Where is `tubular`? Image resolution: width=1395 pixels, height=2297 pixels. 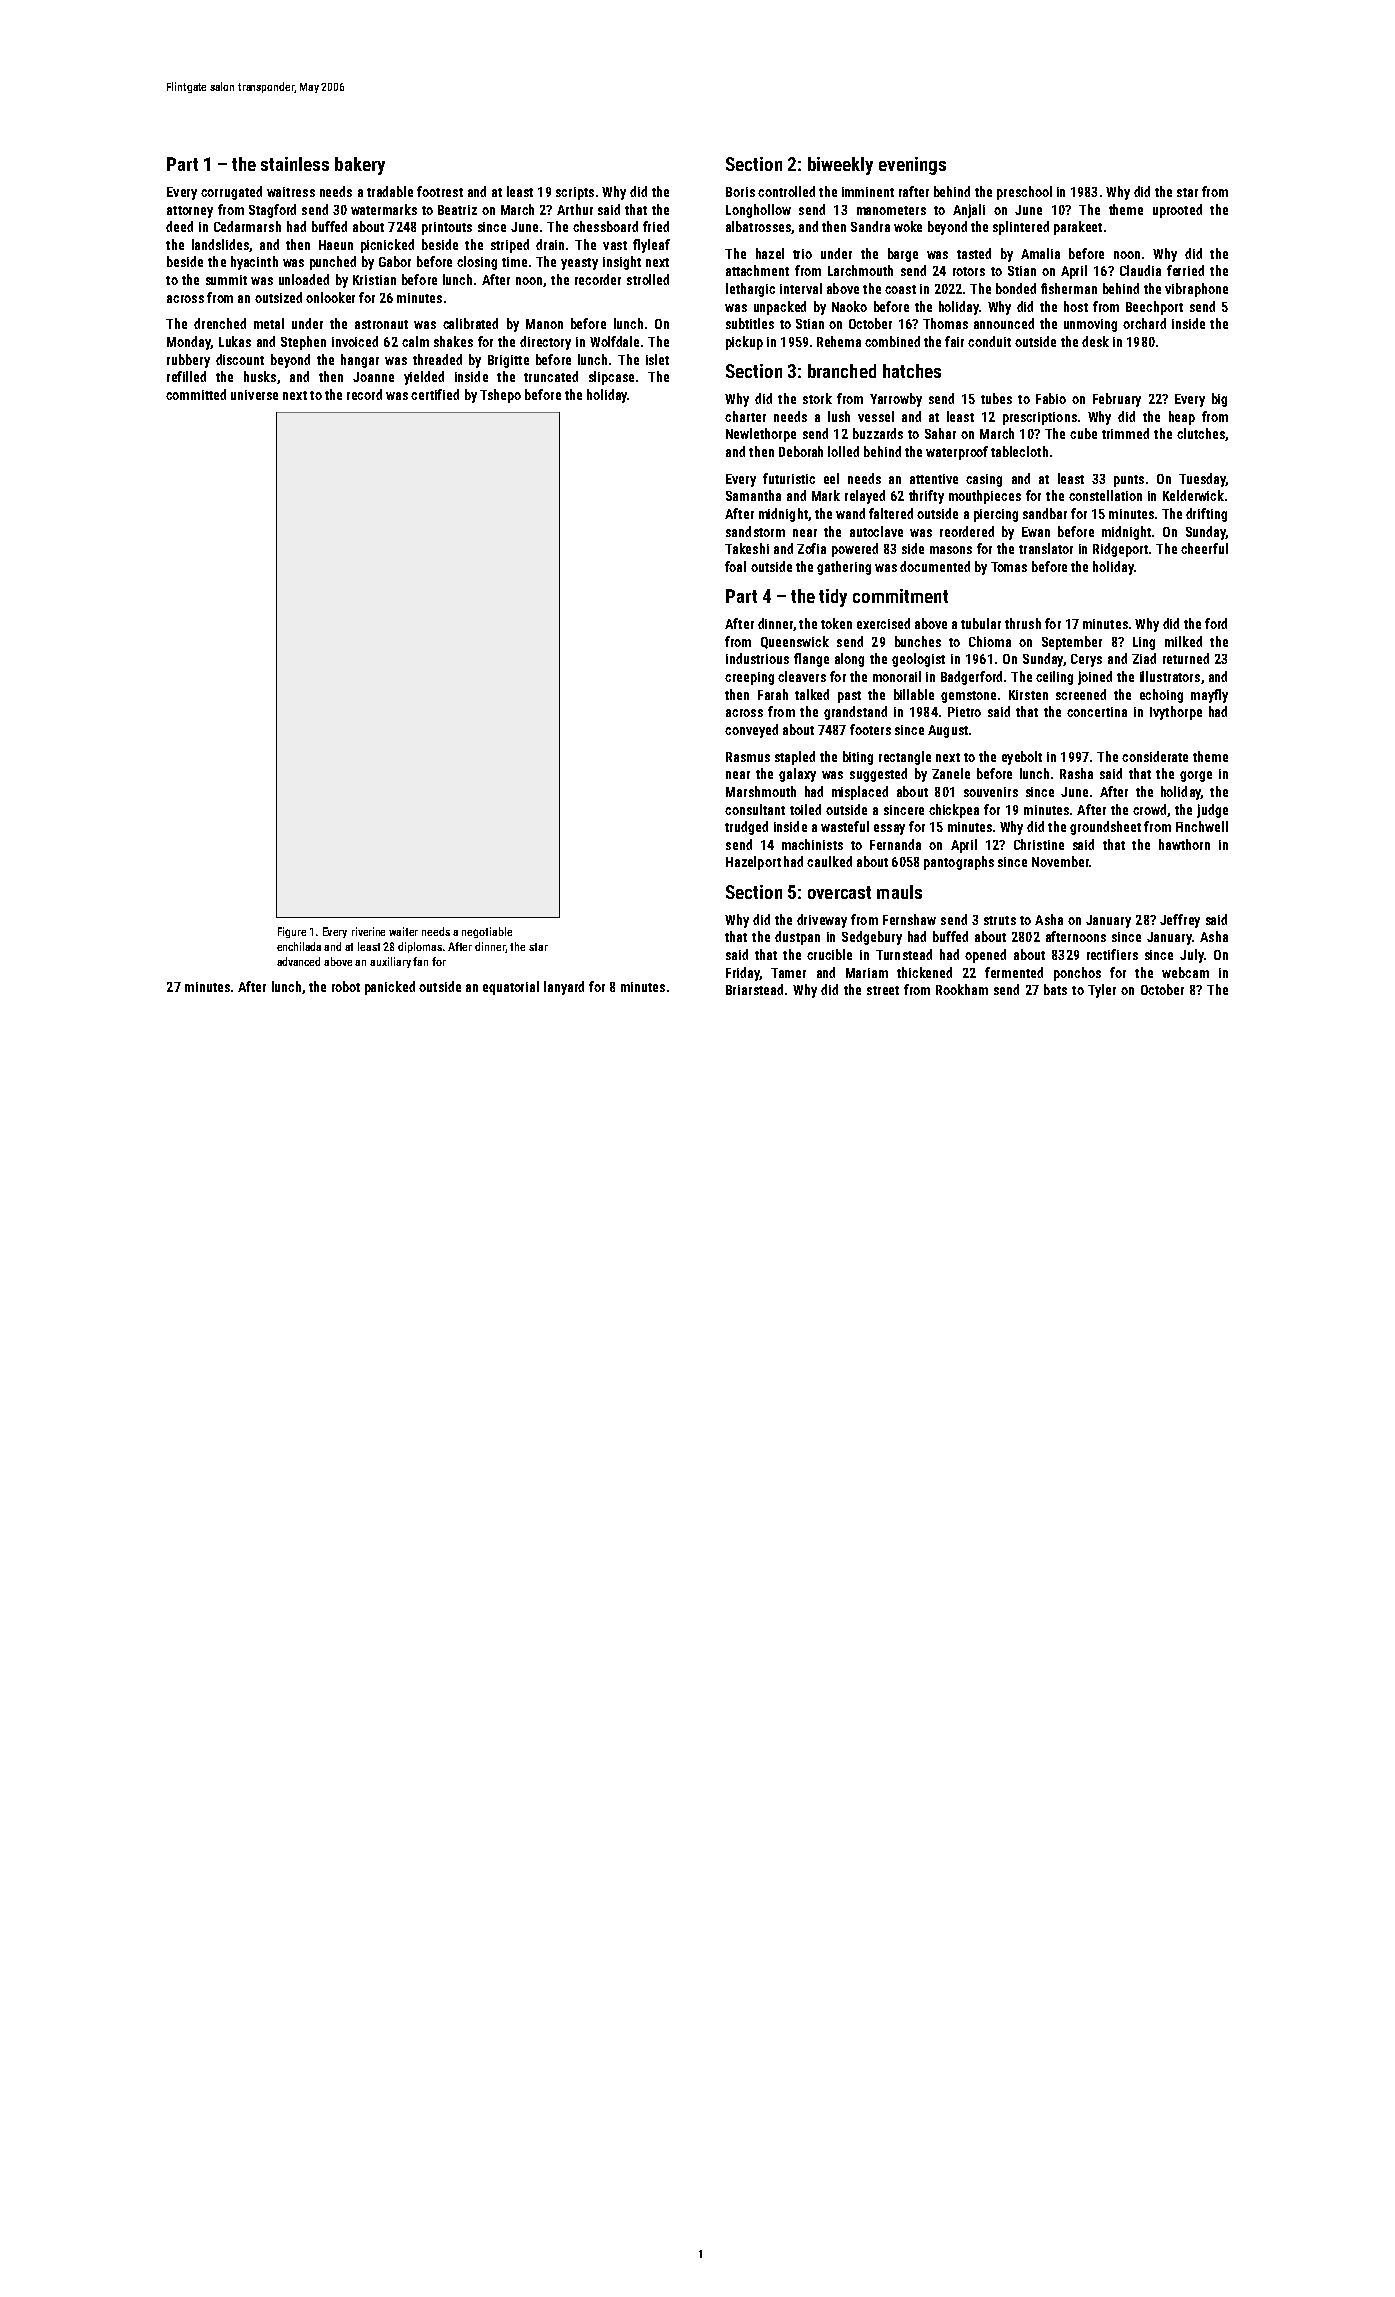 tubular is located at coordinates (981, 623).
